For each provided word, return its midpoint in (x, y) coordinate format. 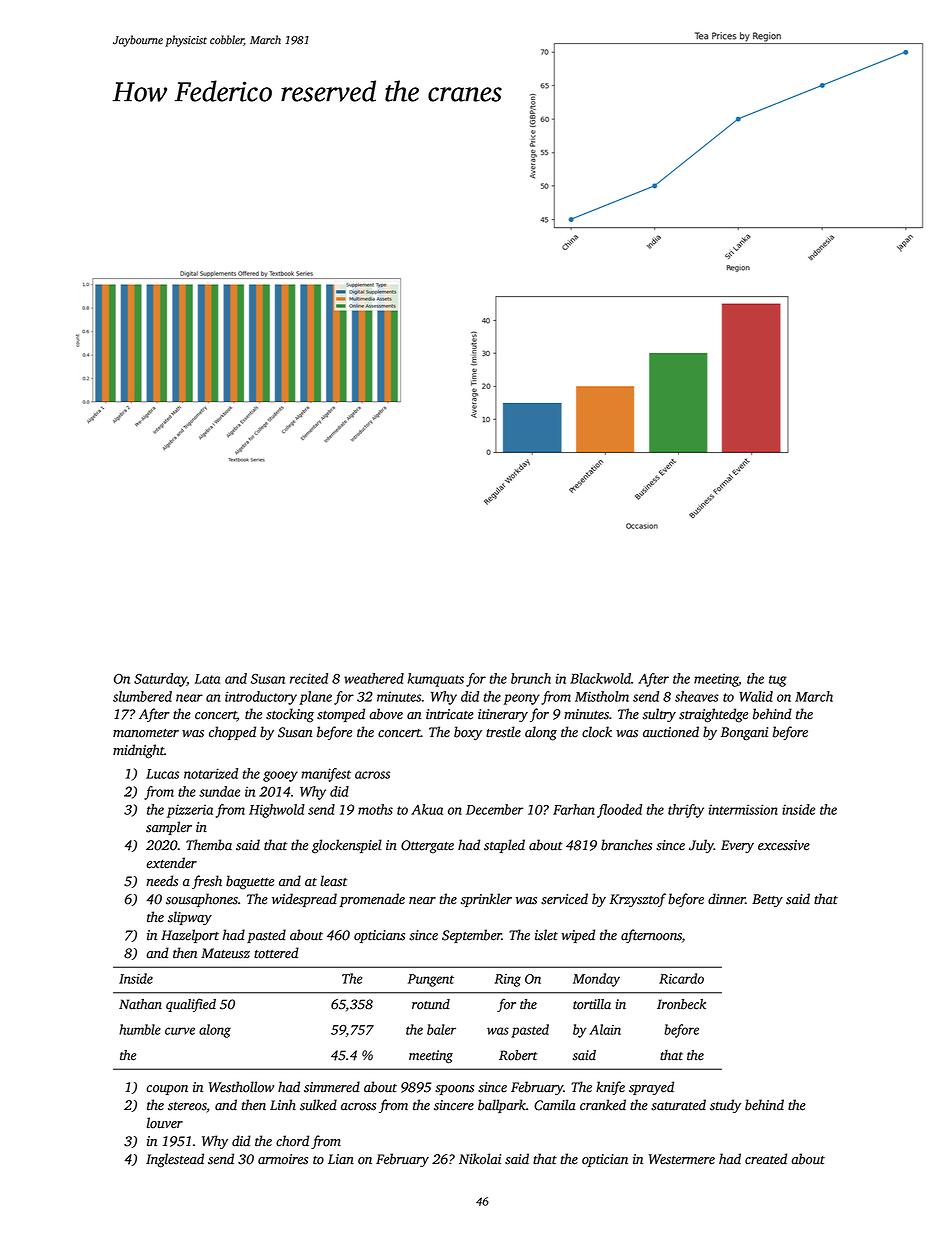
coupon (167, 1090)
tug (777, 681)
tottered (276, 953)
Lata (207, 679)
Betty (767, 900)
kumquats (436, 680)
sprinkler (486, 900)
